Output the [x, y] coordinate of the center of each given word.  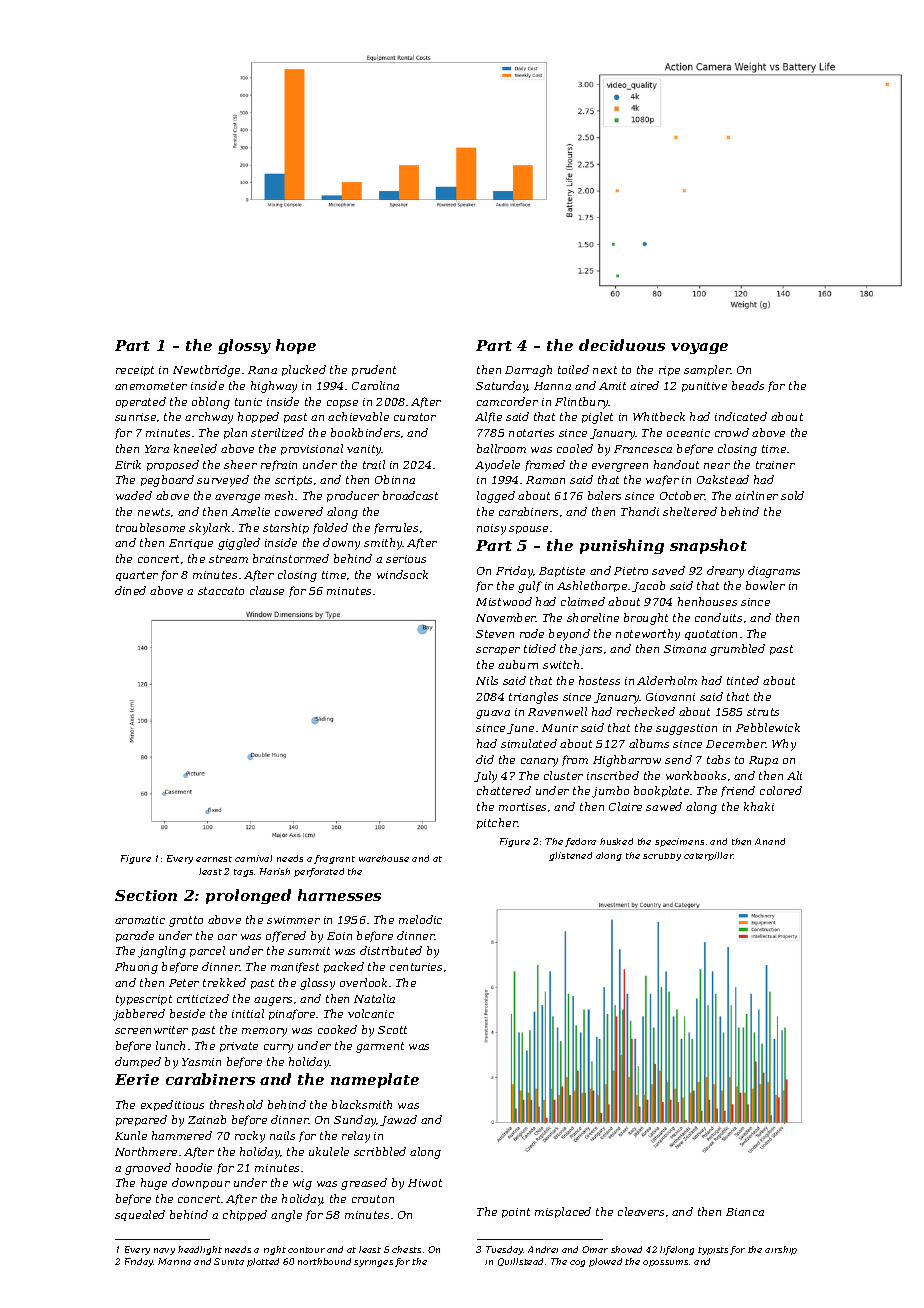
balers [604, 495]
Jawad [398, 1120]
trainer [775, 465]
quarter [137, 576]
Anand [770, 841]
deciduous [622, 345]
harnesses [339, 895]
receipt [135, 371]
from [575, 760]
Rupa [763, 761]
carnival [253, 858]
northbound [324, 1261]
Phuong [136, 968]
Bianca [745, 1212]
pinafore [292, 1014]
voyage [699, 348]
